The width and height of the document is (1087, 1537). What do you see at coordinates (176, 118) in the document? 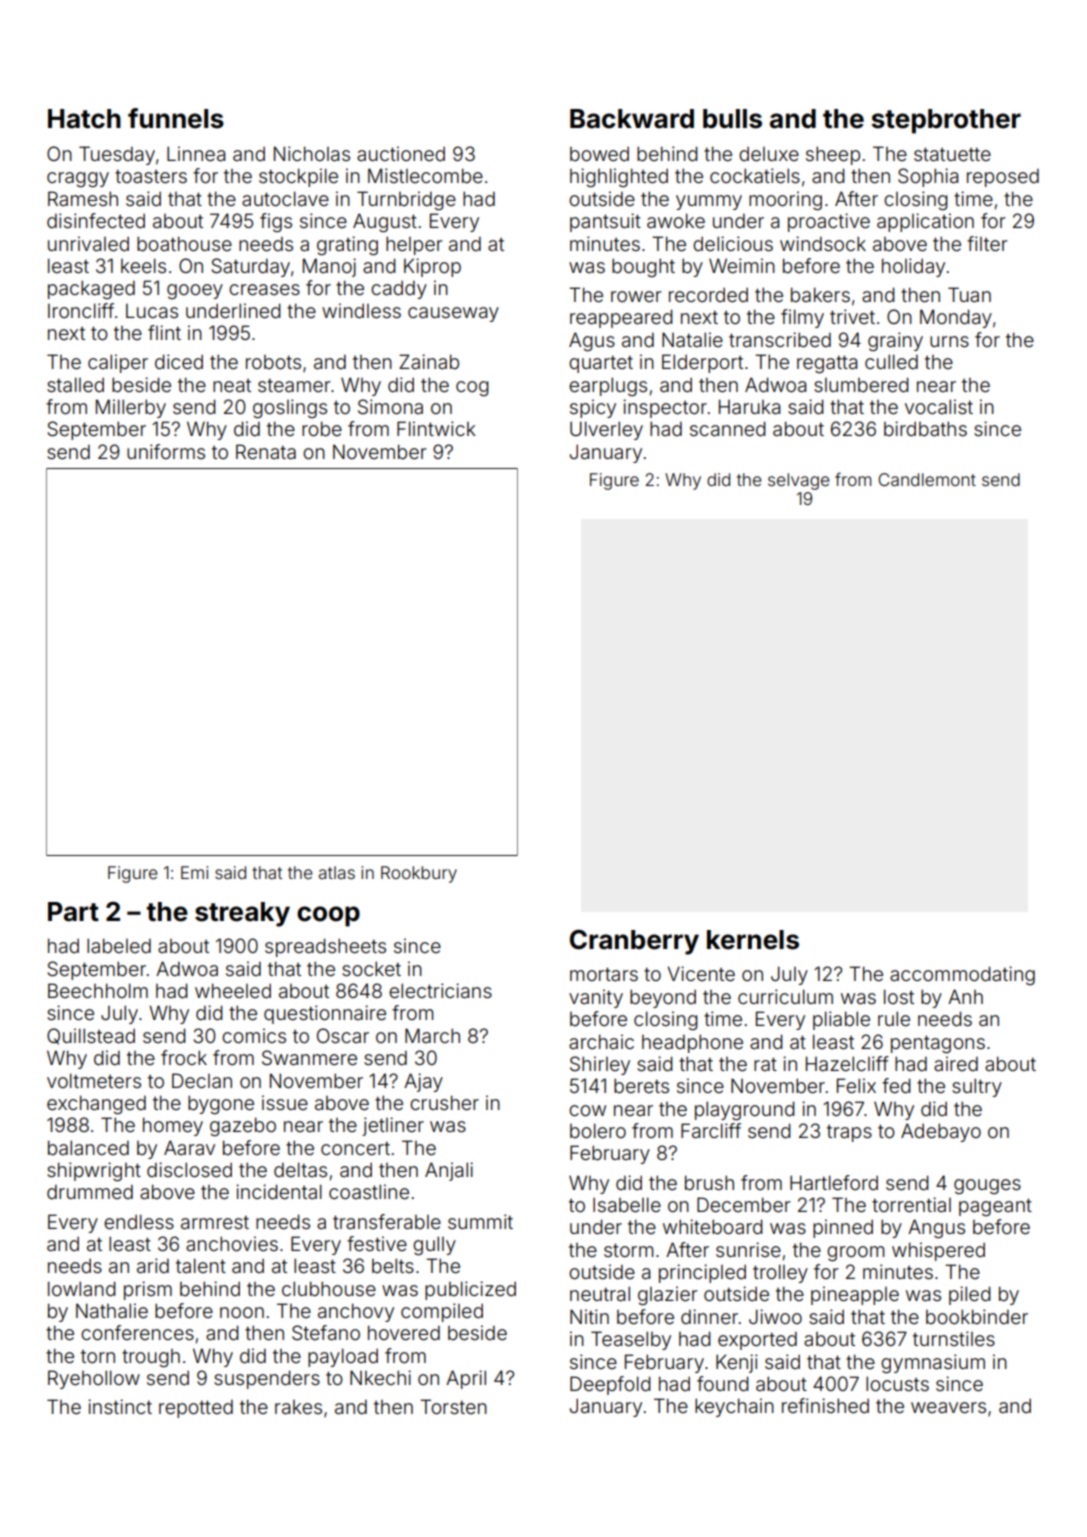
I see `funnels` at bounding box center [176, 118].
